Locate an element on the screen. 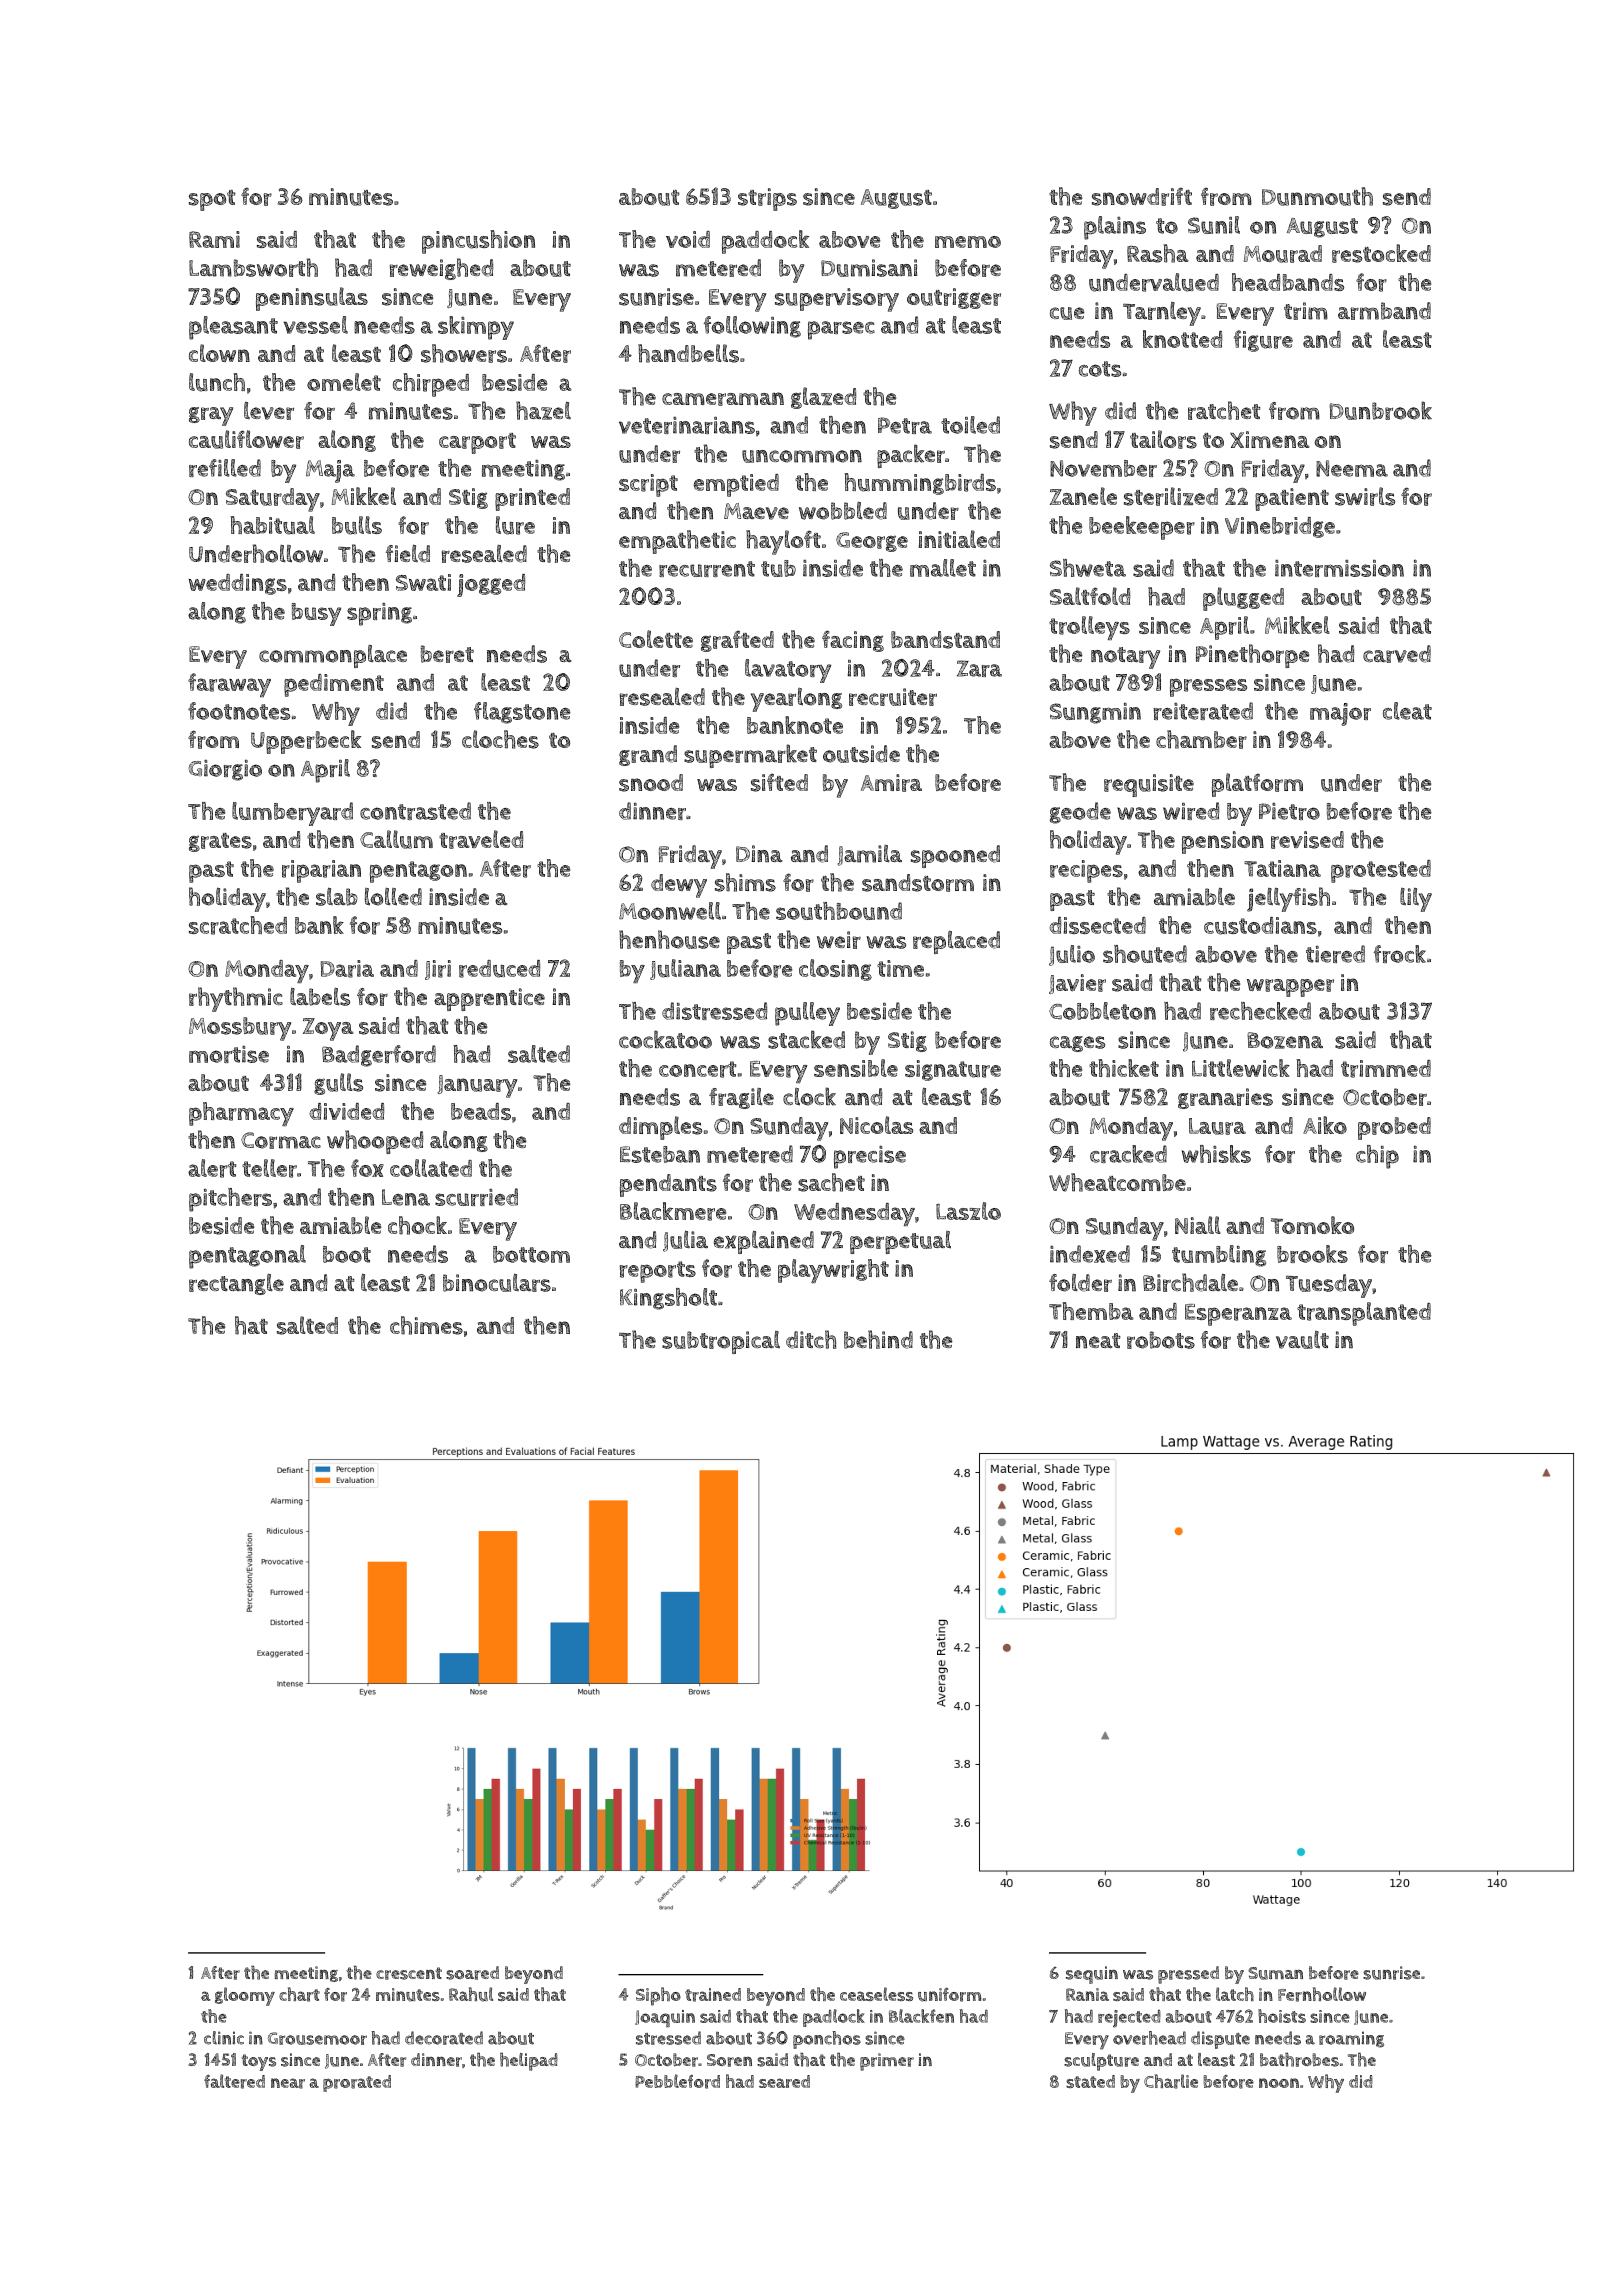 The height and width of the screenshot is (2292, 1620). clown is located at coordinates (219, 353).
